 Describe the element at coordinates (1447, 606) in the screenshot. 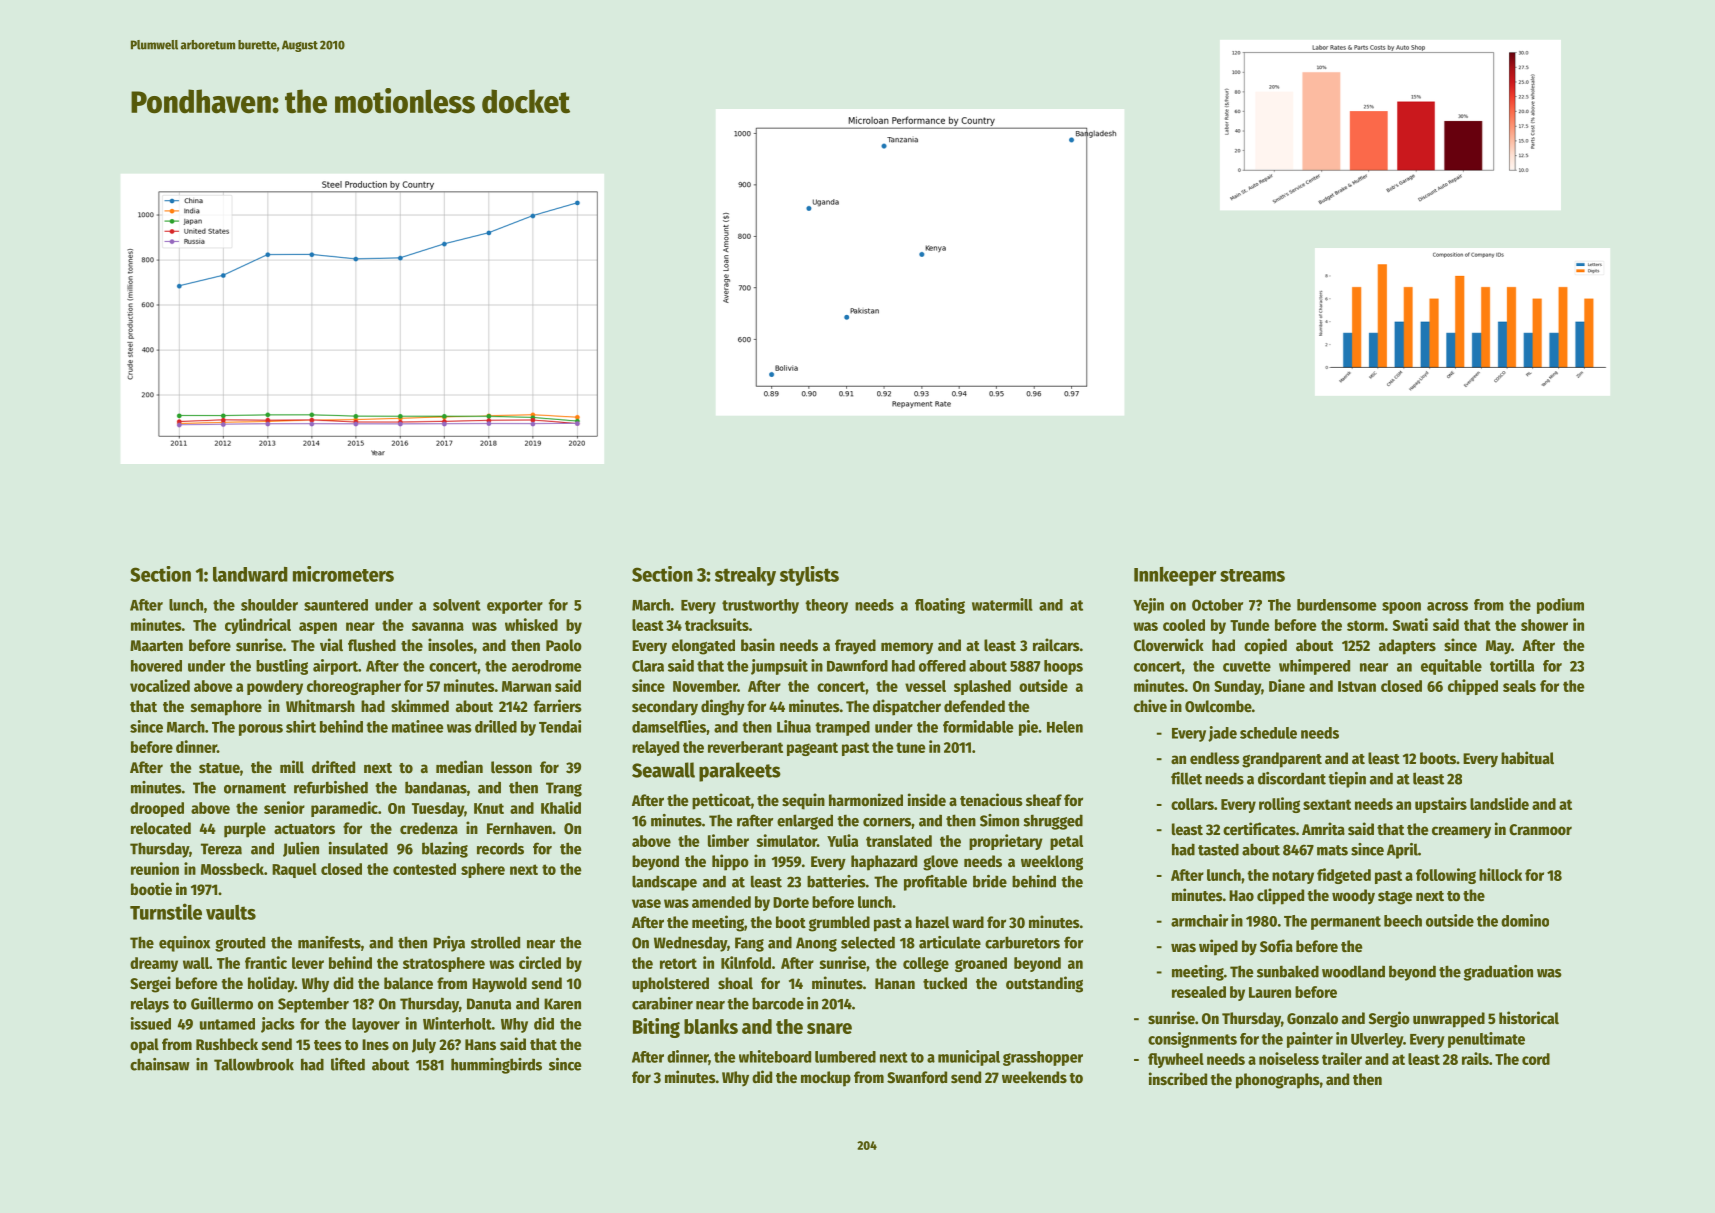

I see `across` at that location.
